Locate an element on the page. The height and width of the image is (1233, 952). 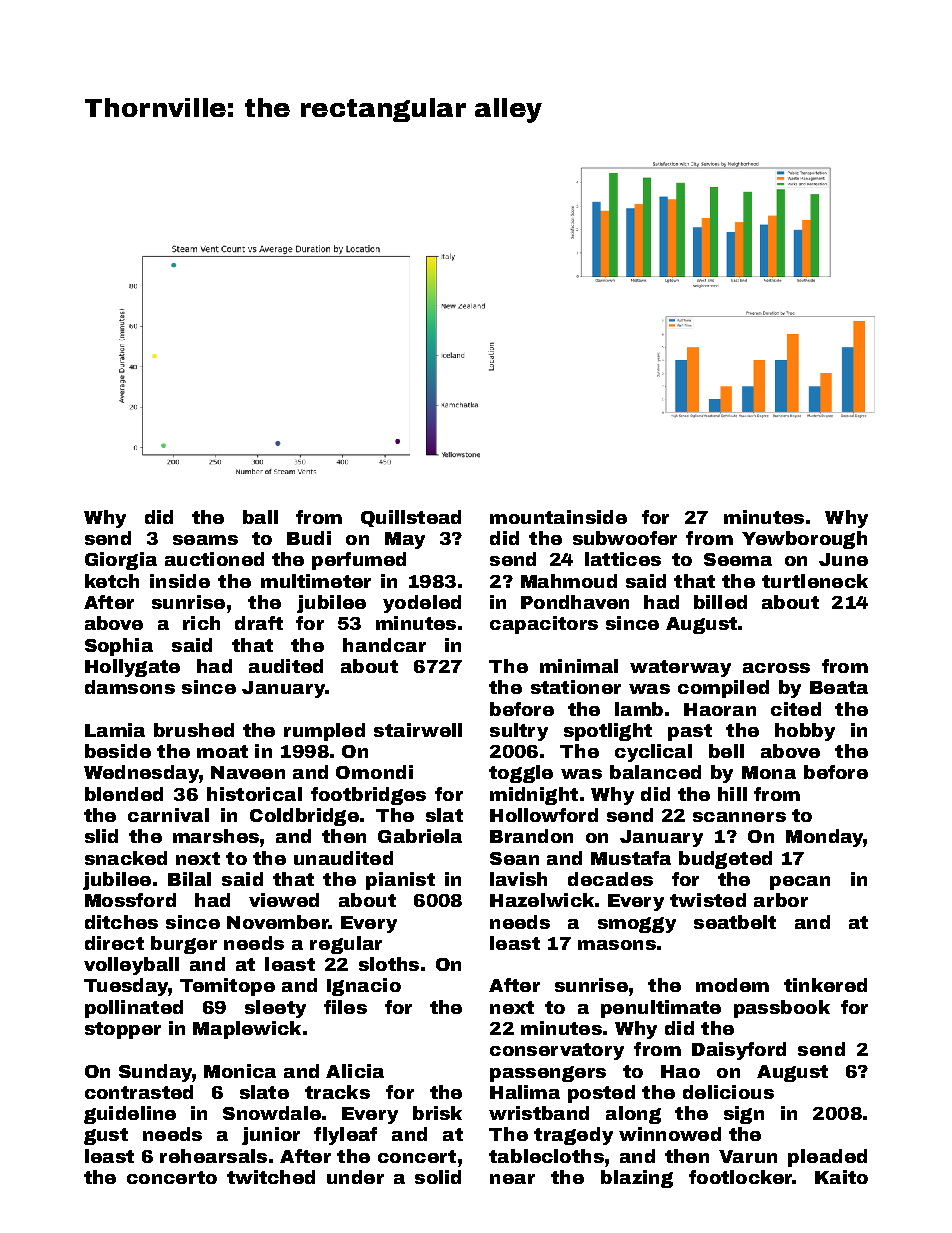
rich is located at coordinates (201, 623).
